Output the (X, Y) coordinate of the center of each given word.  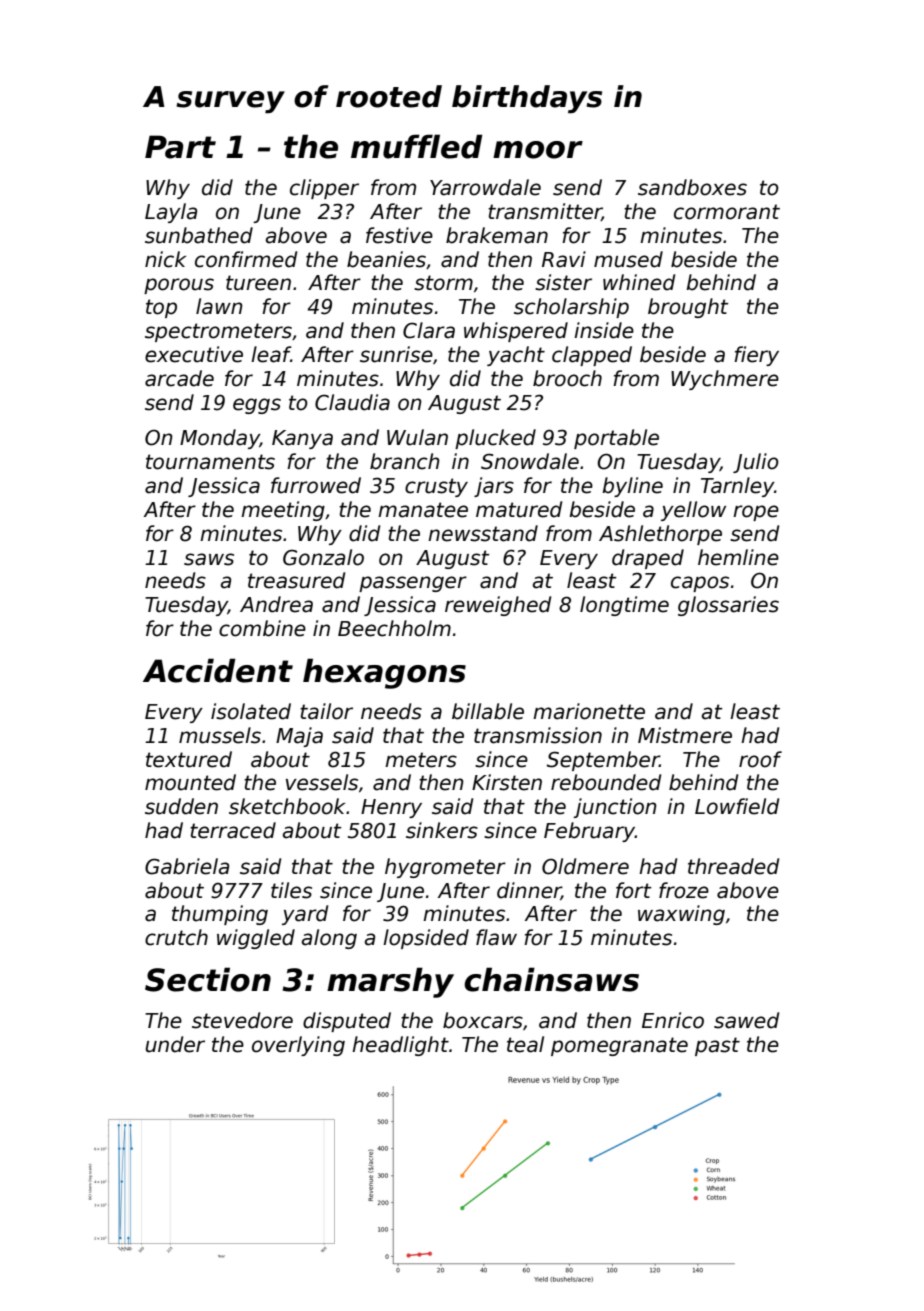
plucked (495, 439)
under (175, 1044)
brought (688, 308)
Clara (429, 330)
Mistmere (685, 735)
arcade (179, 378)
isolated (251, 711)
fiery (756, 356)
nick (165, 259)
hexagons (384, 673)
